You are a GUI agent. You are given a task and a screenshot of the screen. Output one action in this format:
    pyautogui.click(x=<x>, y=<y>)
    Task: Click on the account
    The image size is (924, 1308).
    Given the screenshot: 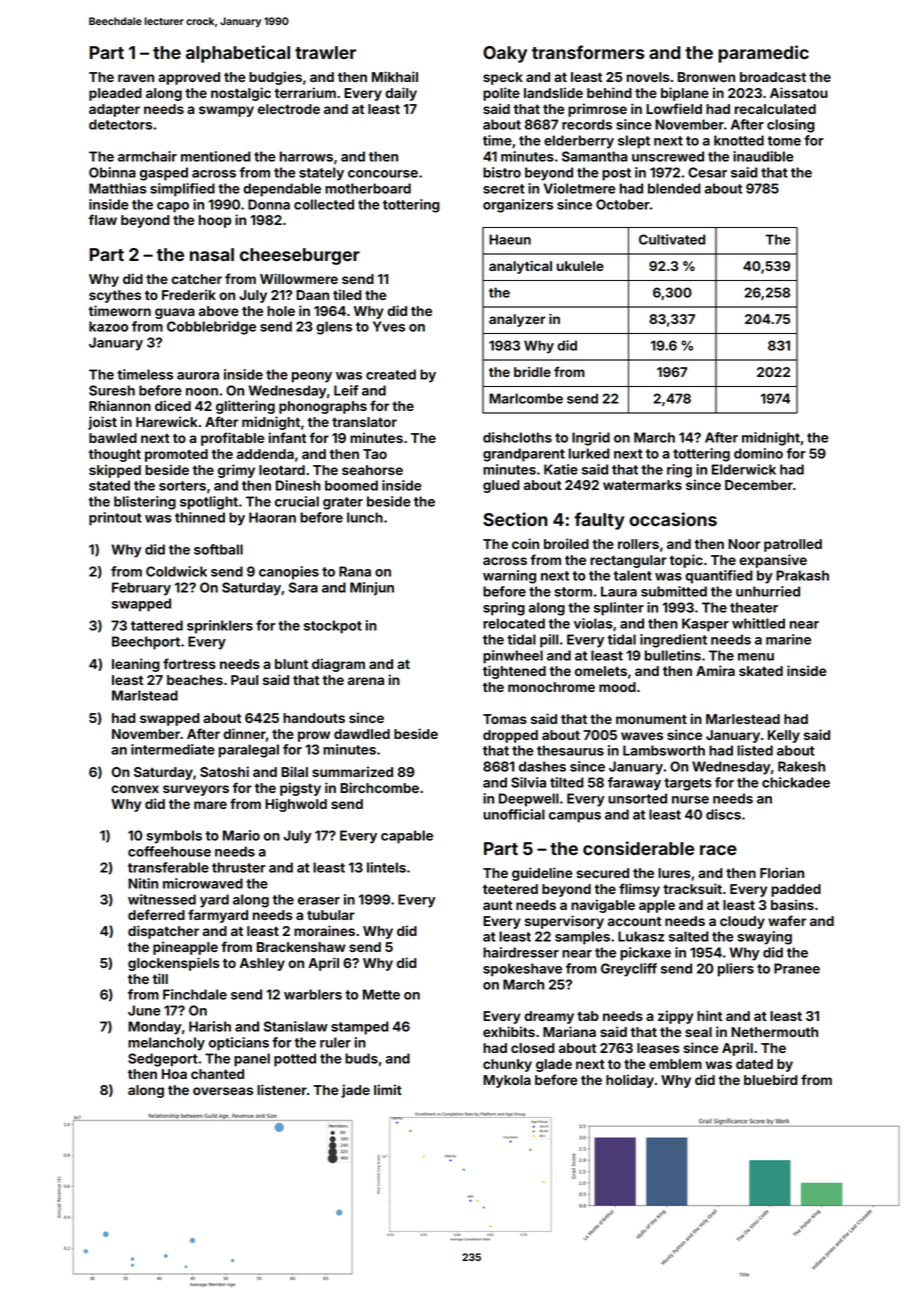 What is the action you would take?
    pyautogui.click(x=634, y=921)
